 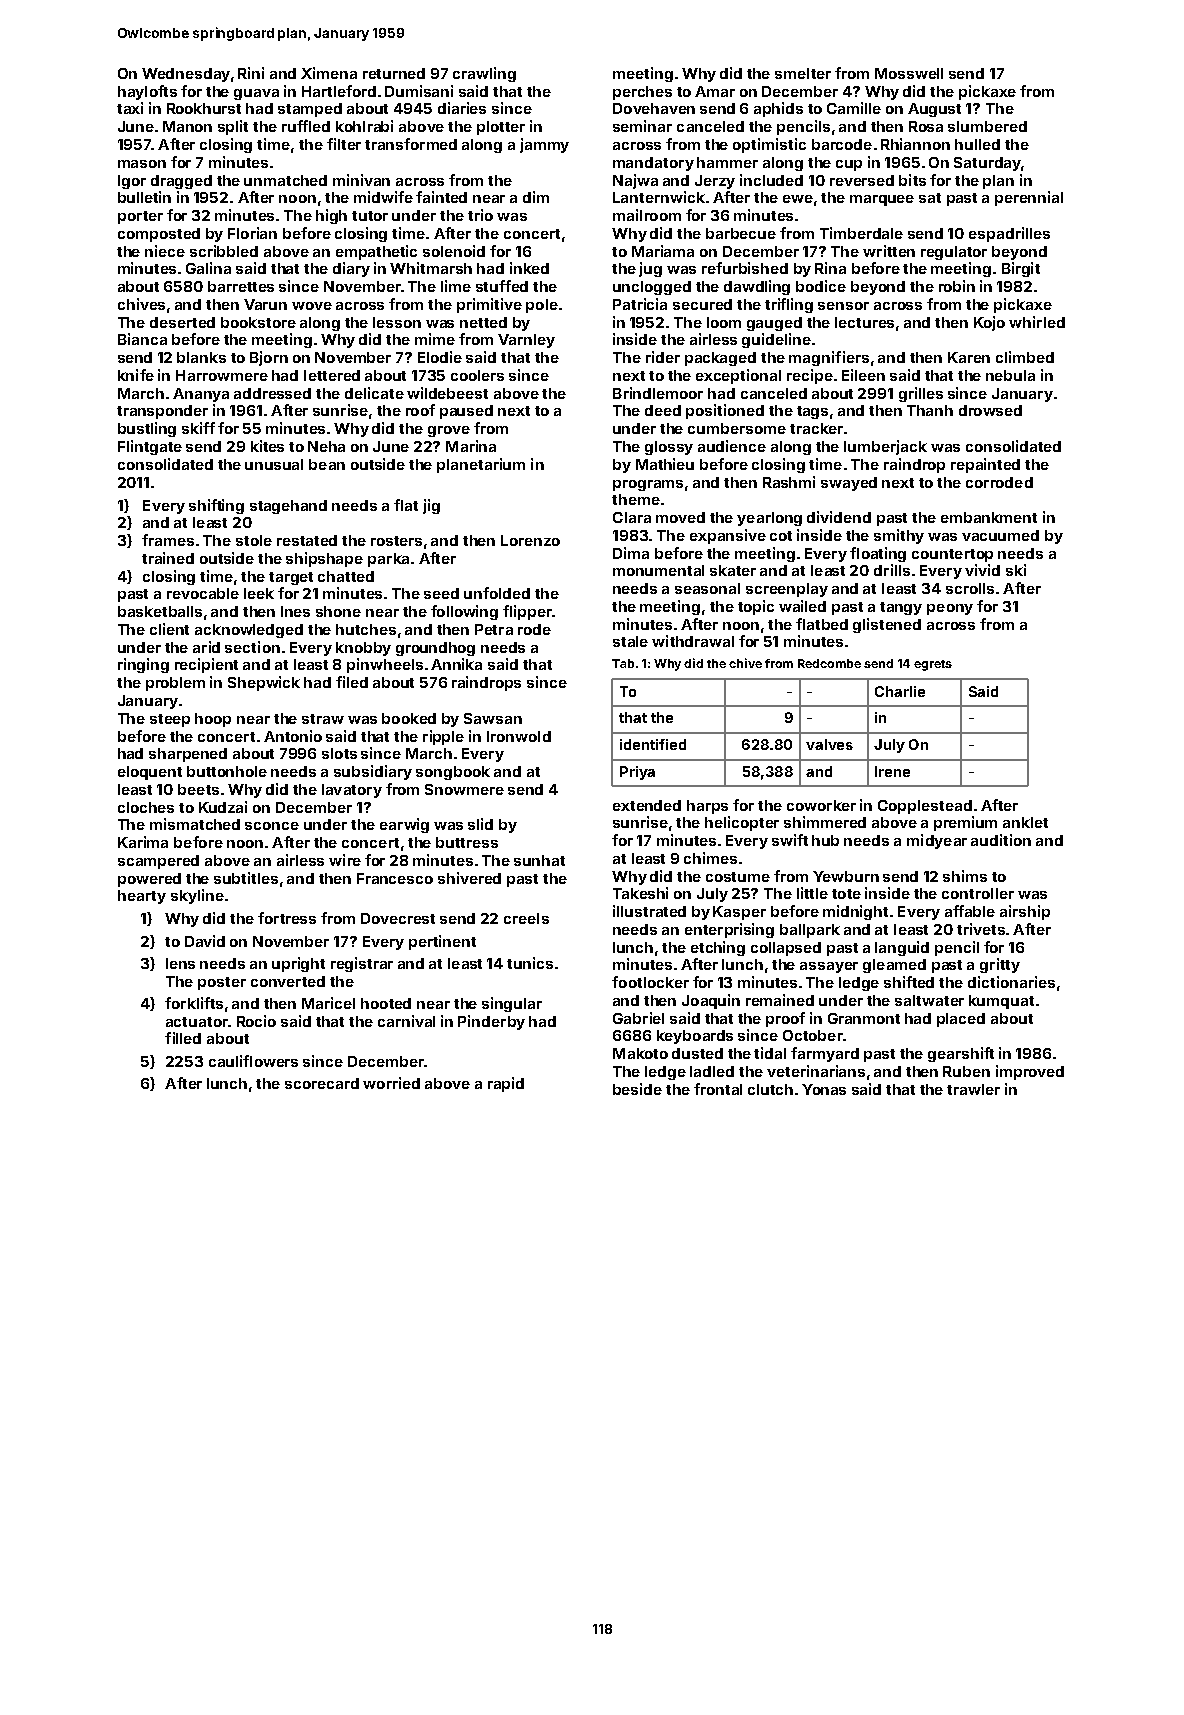 I want to click on frontal, so click(x=718, y=1089).
